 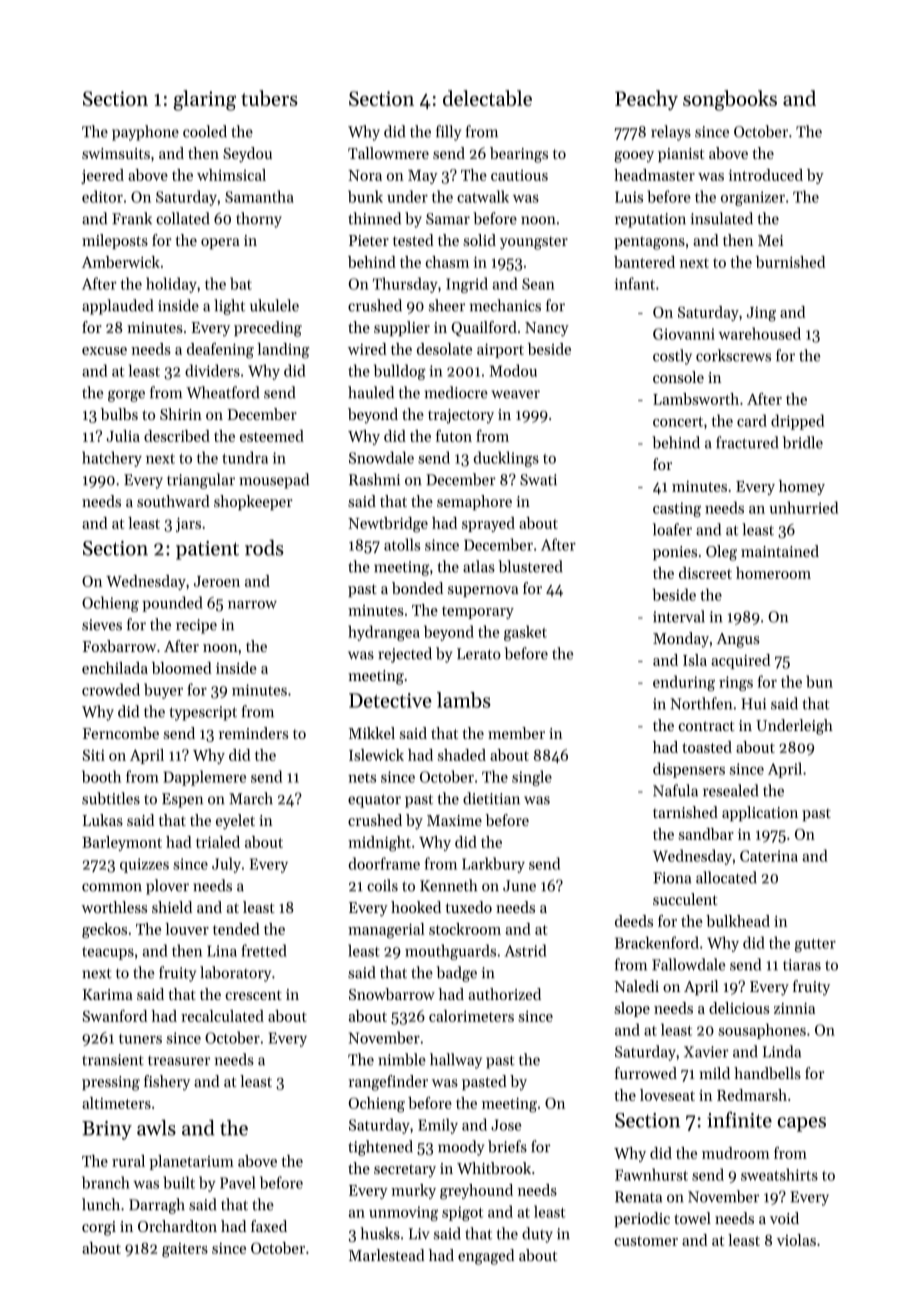 I want to click on delicious, so click(x=739, y=1008).
